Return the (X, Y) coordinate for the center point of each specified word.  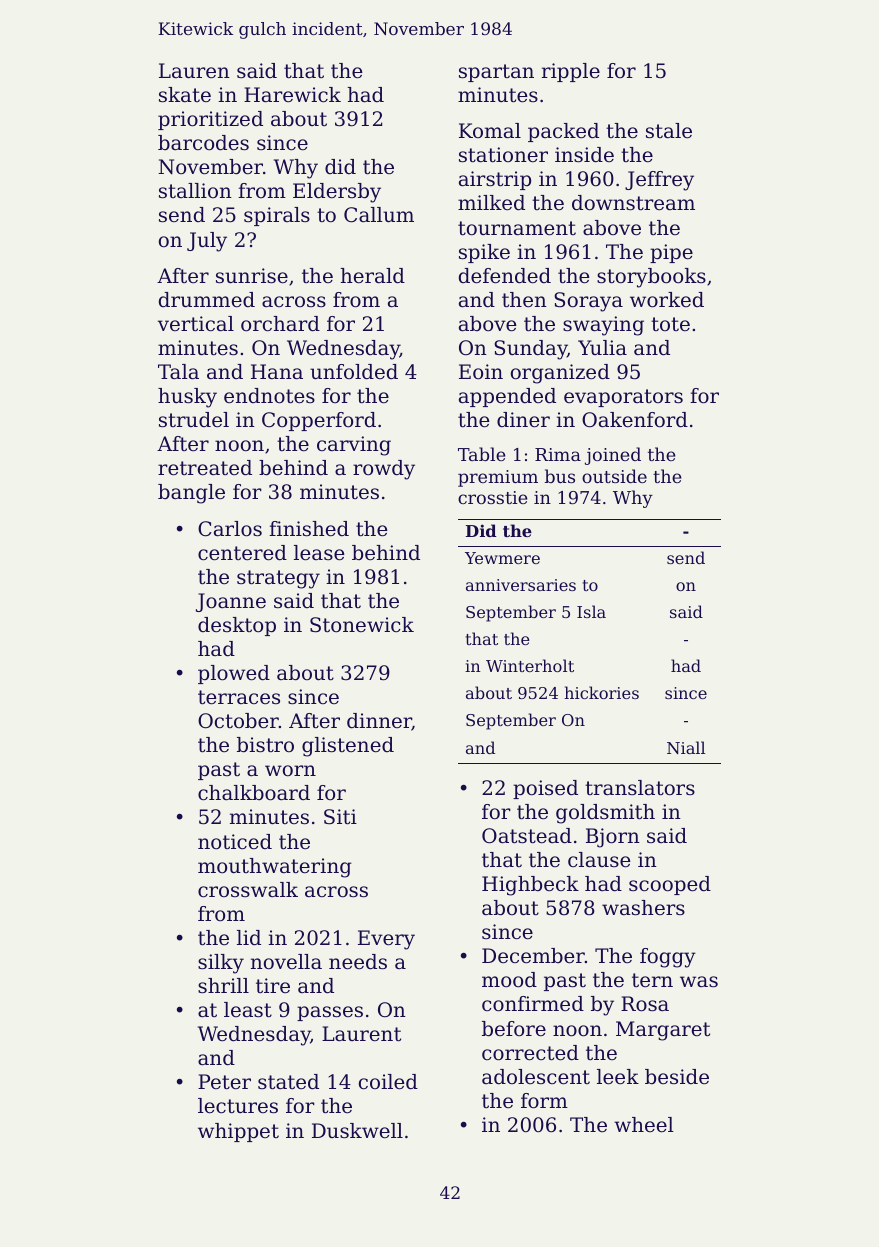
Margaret (663, 1031)
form (544, 1101)
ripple (571, 72)
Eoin (481, 372)
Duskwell (357, 1131)
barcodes (203, 143)
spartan (496, 73)
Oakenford (635, 420)
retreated (205, 468)
